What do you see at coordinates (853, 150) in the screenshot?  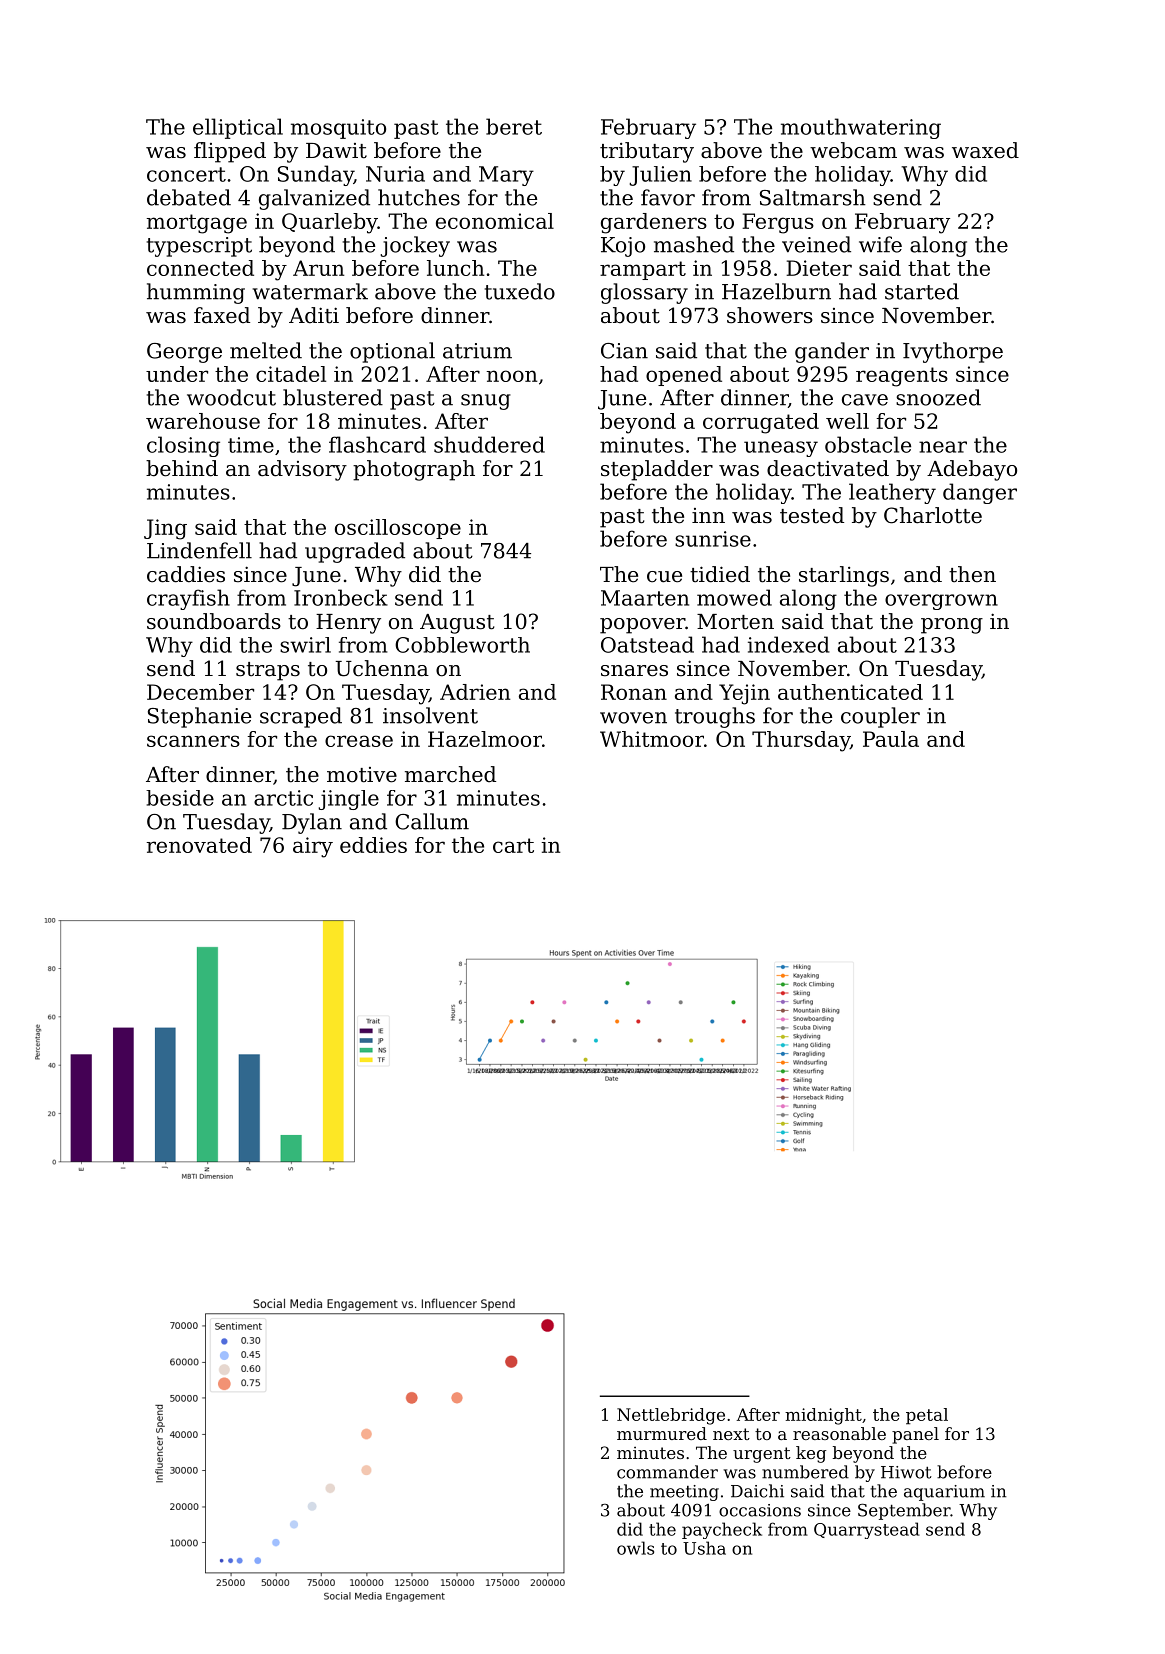 I see `webcam` at bounding box center [853, 150].
